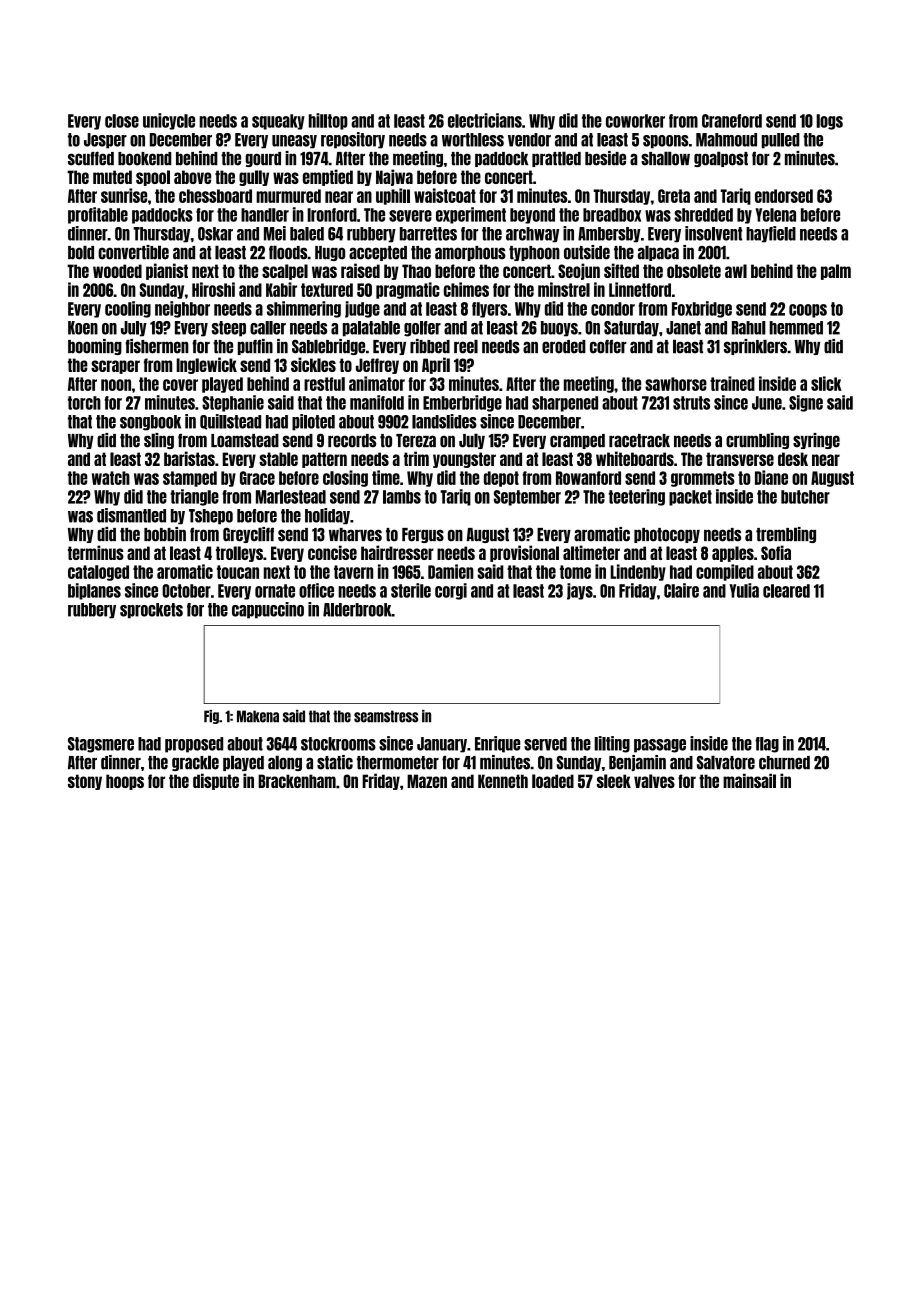  What do you see at coordinates (464, 460) in the image?
I see `youngster` at bounding box center [464, 460].
